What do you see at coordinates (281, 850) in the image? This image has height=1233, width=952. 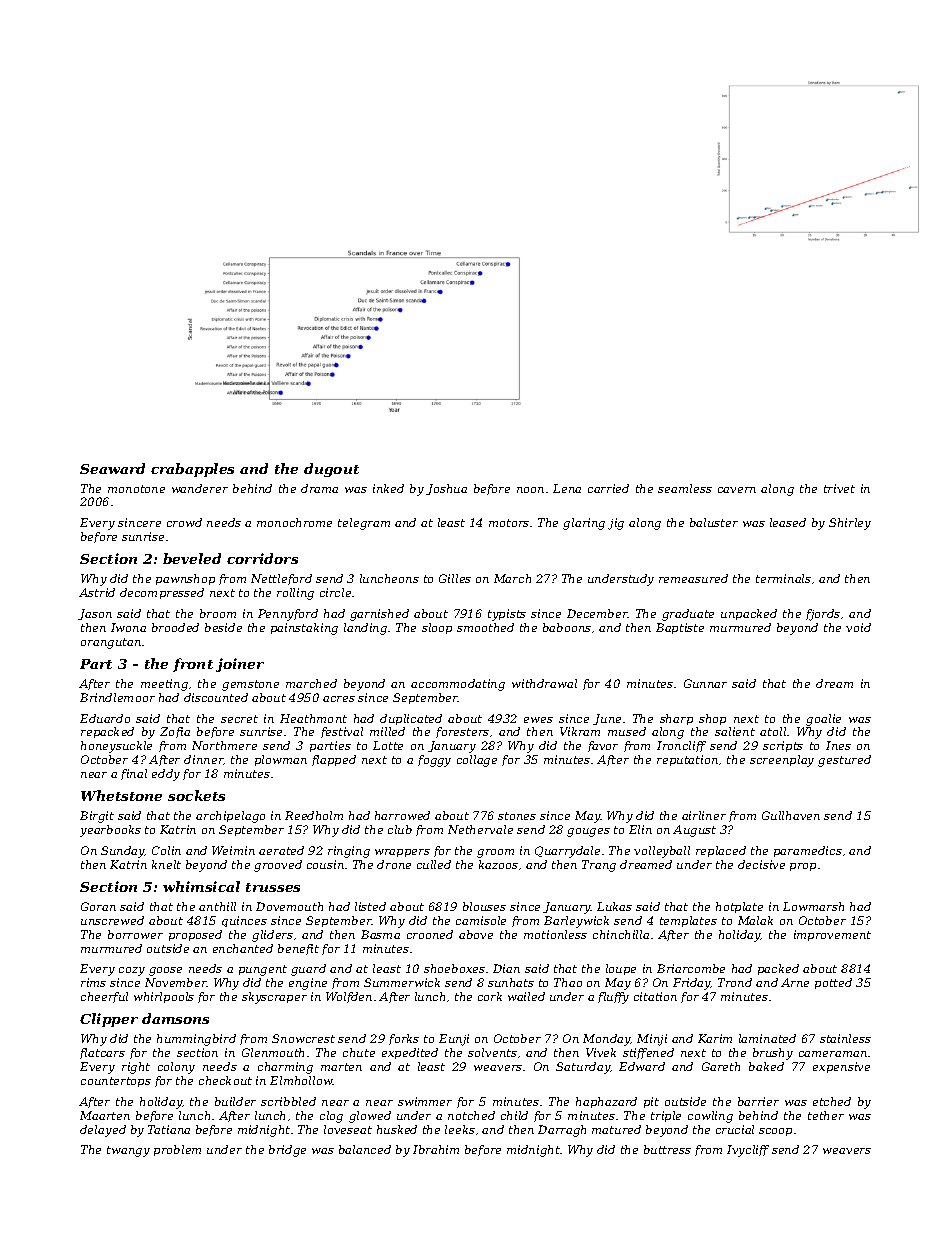 I see `aerated` at bounding box center [281, 850].
